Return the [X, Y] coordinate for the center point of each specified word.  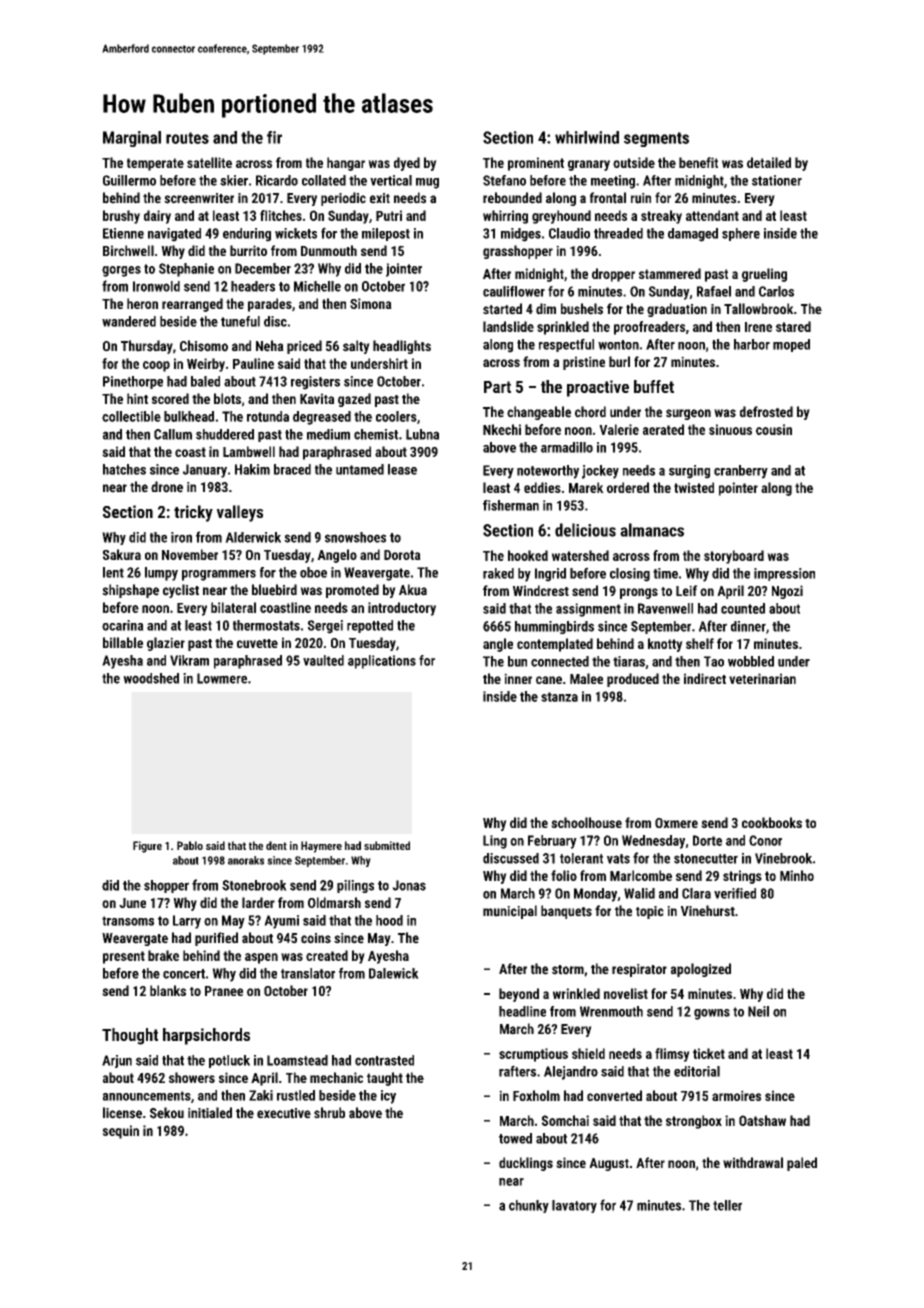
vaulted [323, 660]
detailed [769, 162]
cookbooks [772, 822]
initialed [210, 1113]
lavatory [574, 1206]
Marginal [132, 139]
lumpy [161, 574]
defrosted [766, 412]
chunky [529, 1206]
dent [276, 845]
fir [274, 137]
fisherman [511, 505]
